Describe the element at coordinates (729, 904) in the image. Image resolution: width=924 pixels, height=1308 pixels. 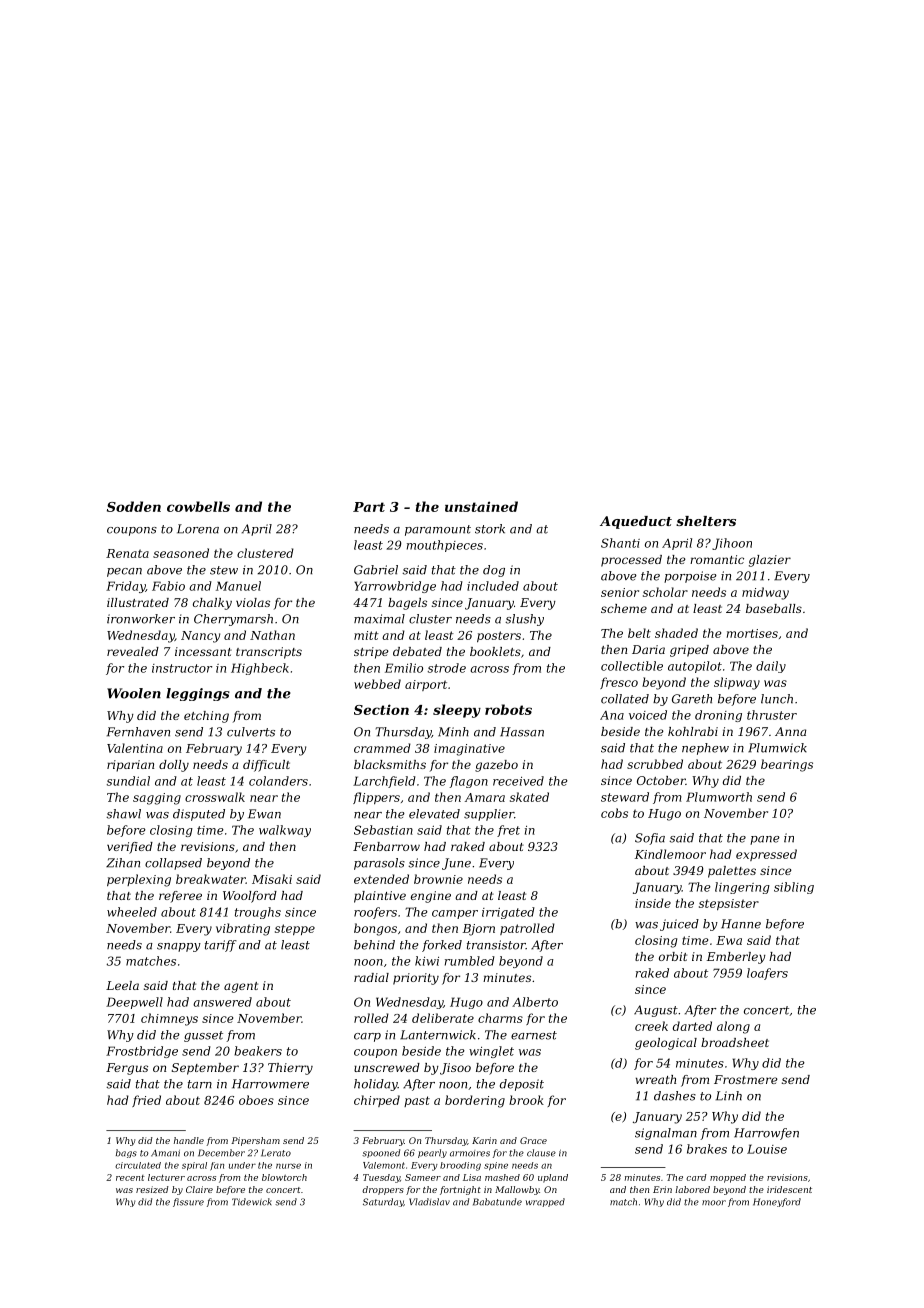
I see `stepsister` at that location.
